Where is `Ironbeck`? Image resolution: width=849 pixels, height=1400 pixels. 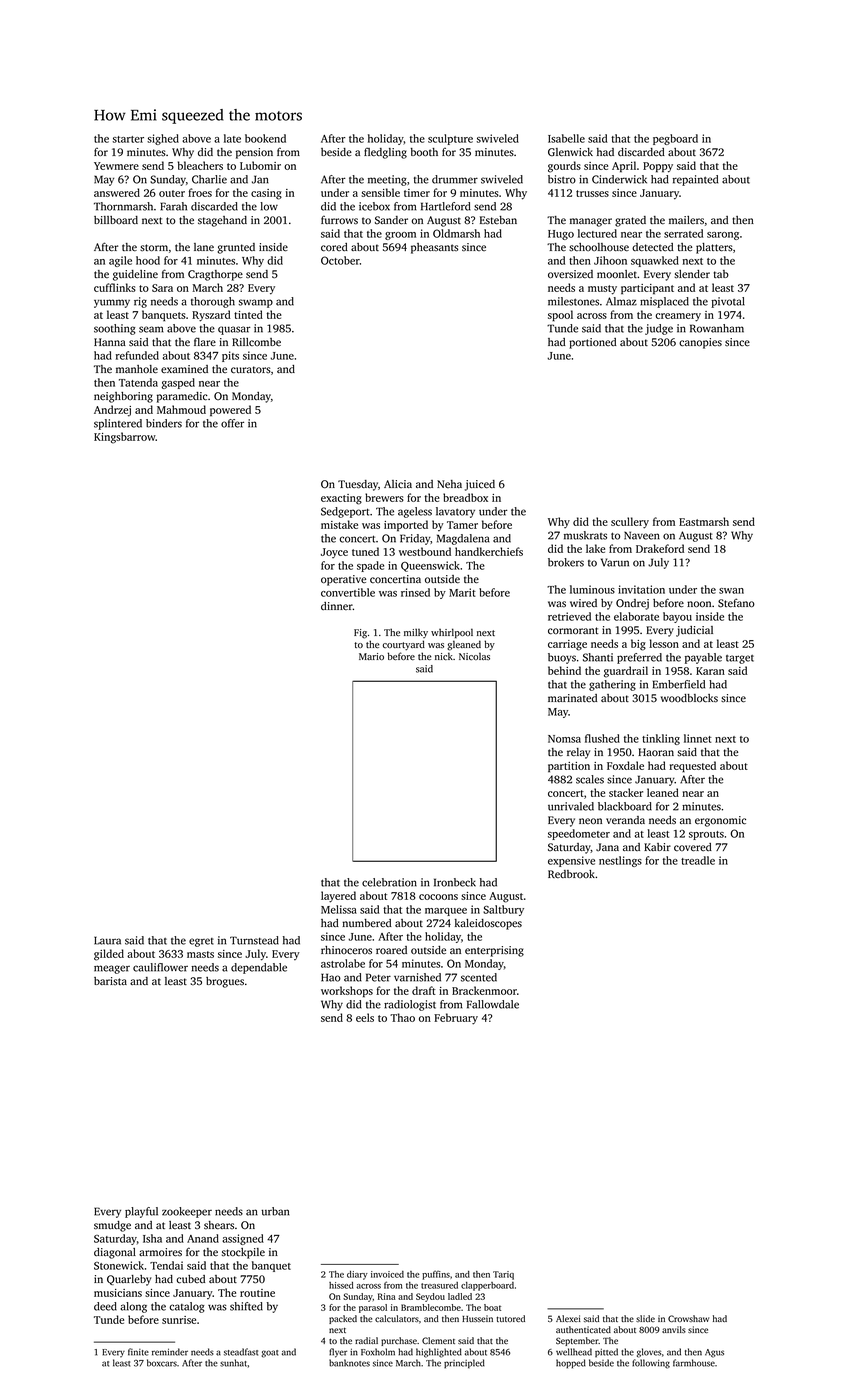
Ironbeck is located at coordinates (455, 882).
